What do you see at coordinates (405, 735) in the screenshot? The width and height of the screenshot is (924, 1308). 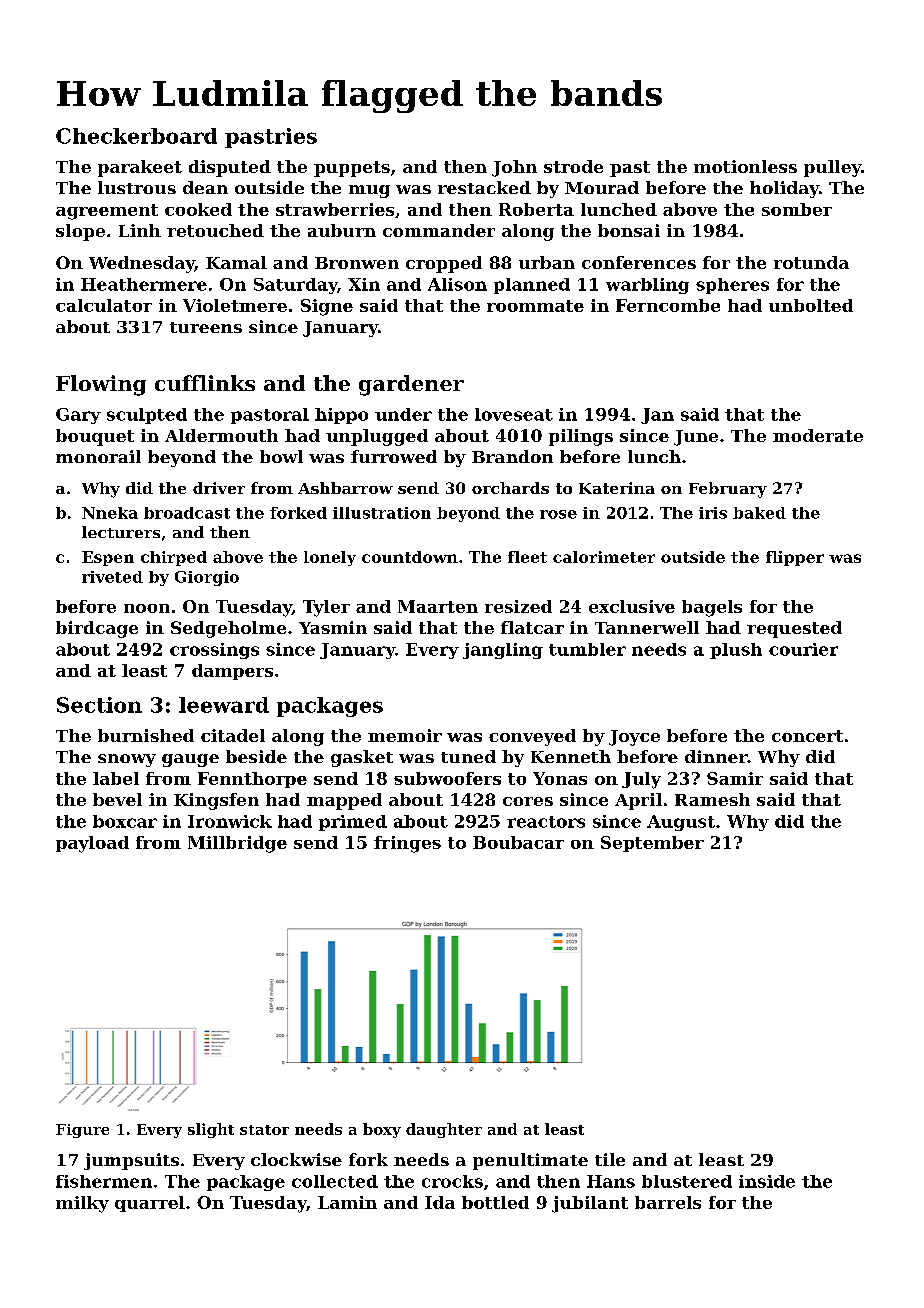 I see `memoir` at bounding box center [405, 735].
